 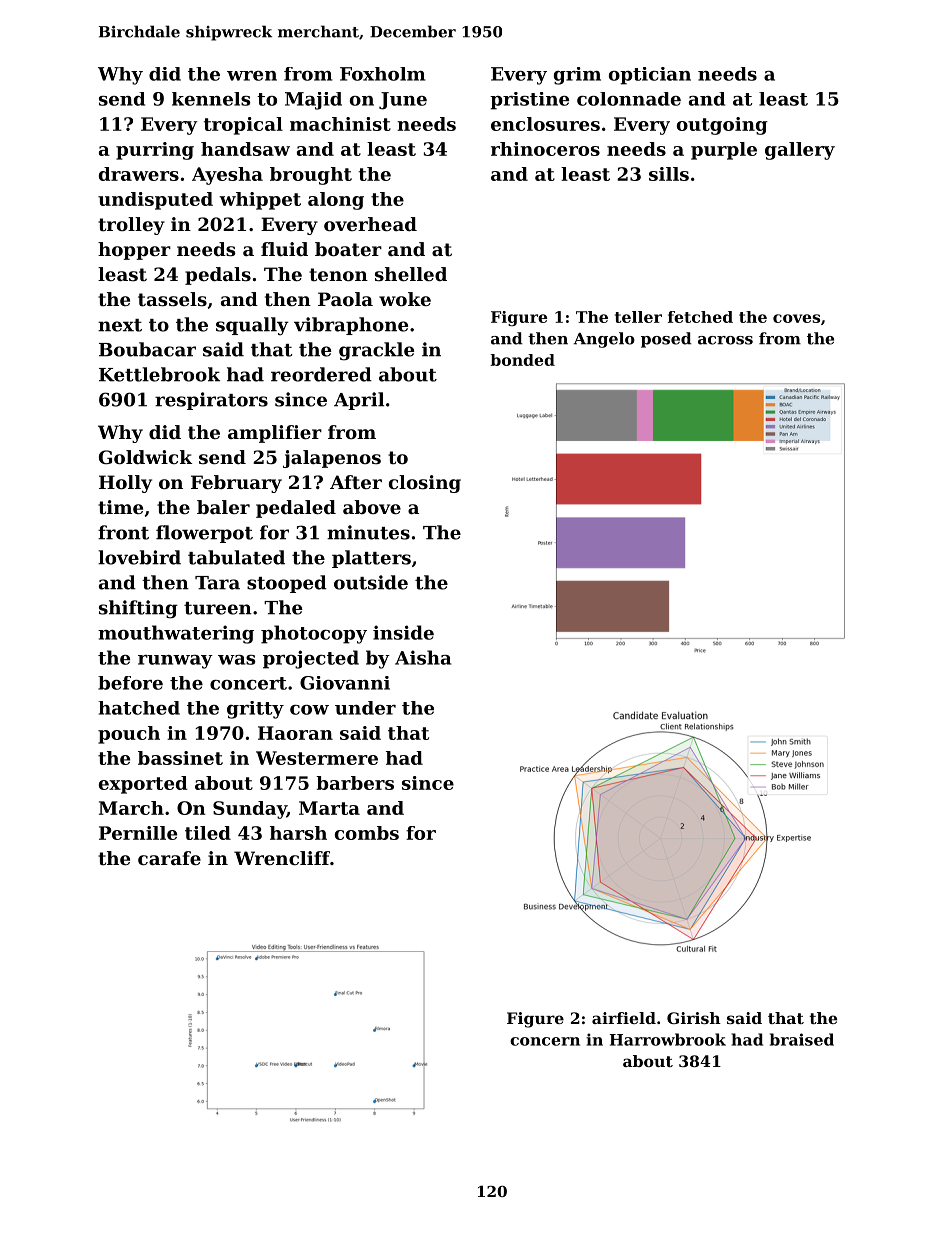 What do you see at coordinates (260, 201) in the screenshot?
I see `whippet` at bounding box center [260, 201].
